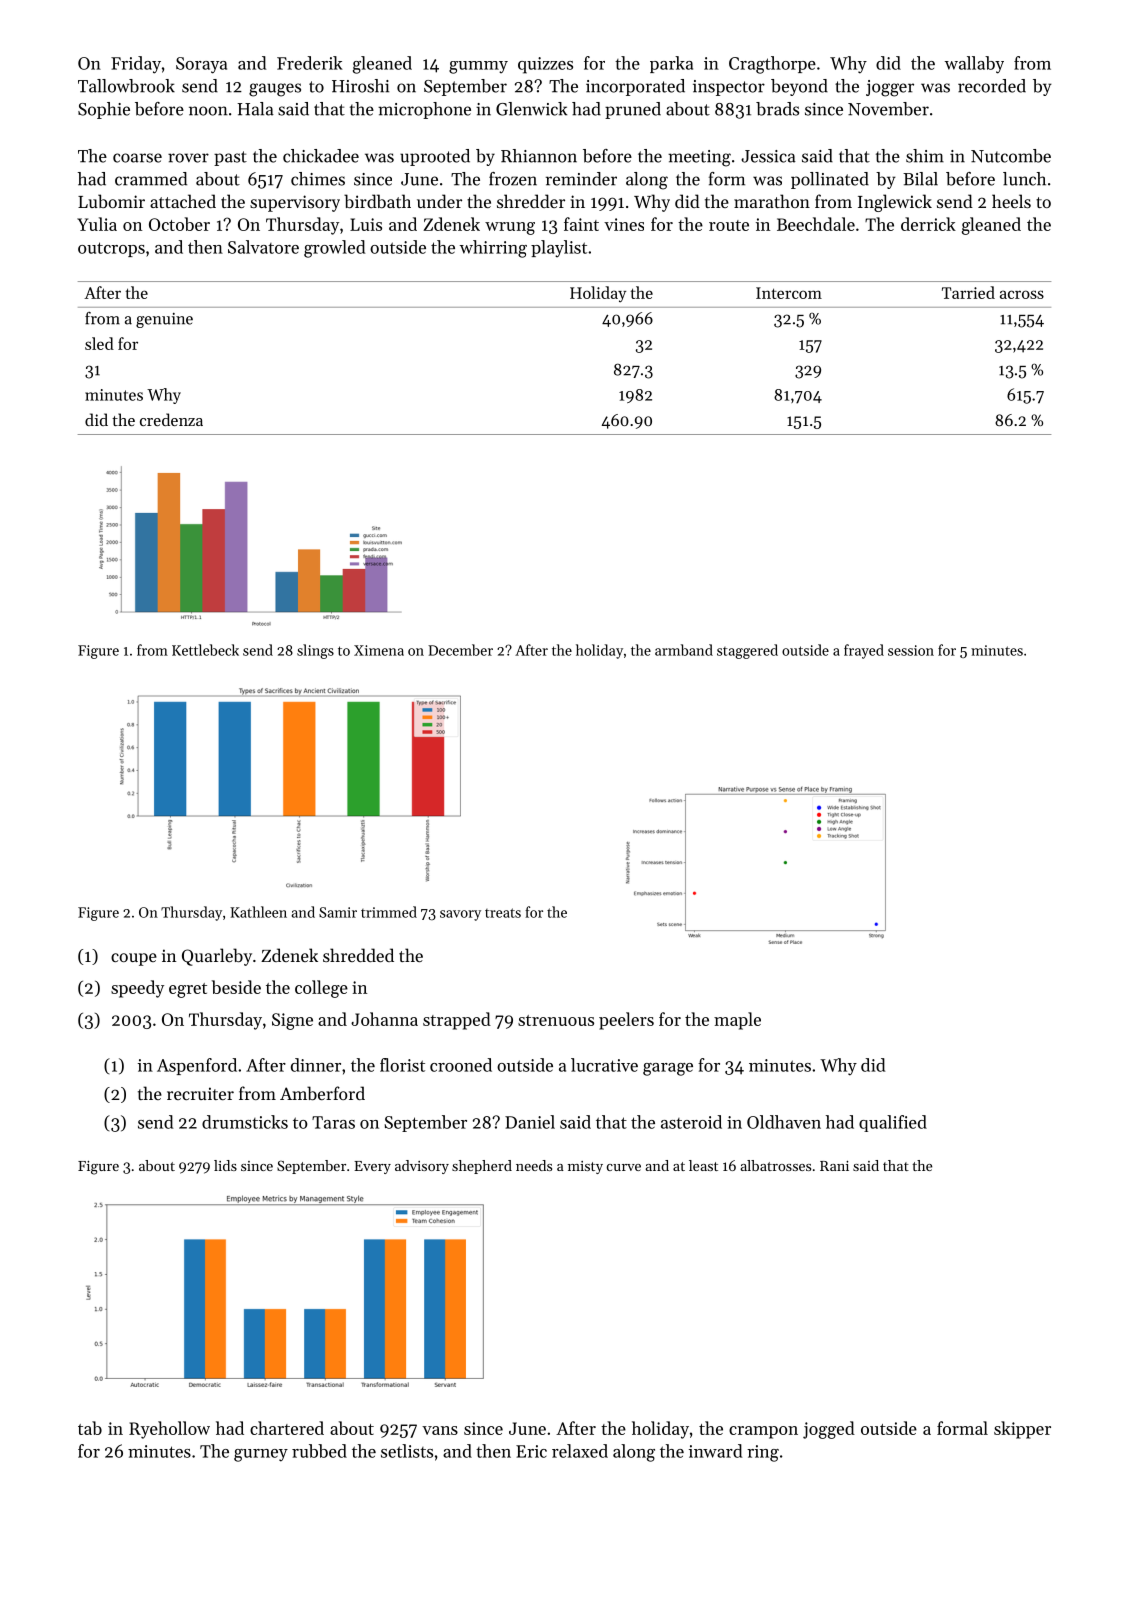  I want to click on sled, so click(99, 343).
